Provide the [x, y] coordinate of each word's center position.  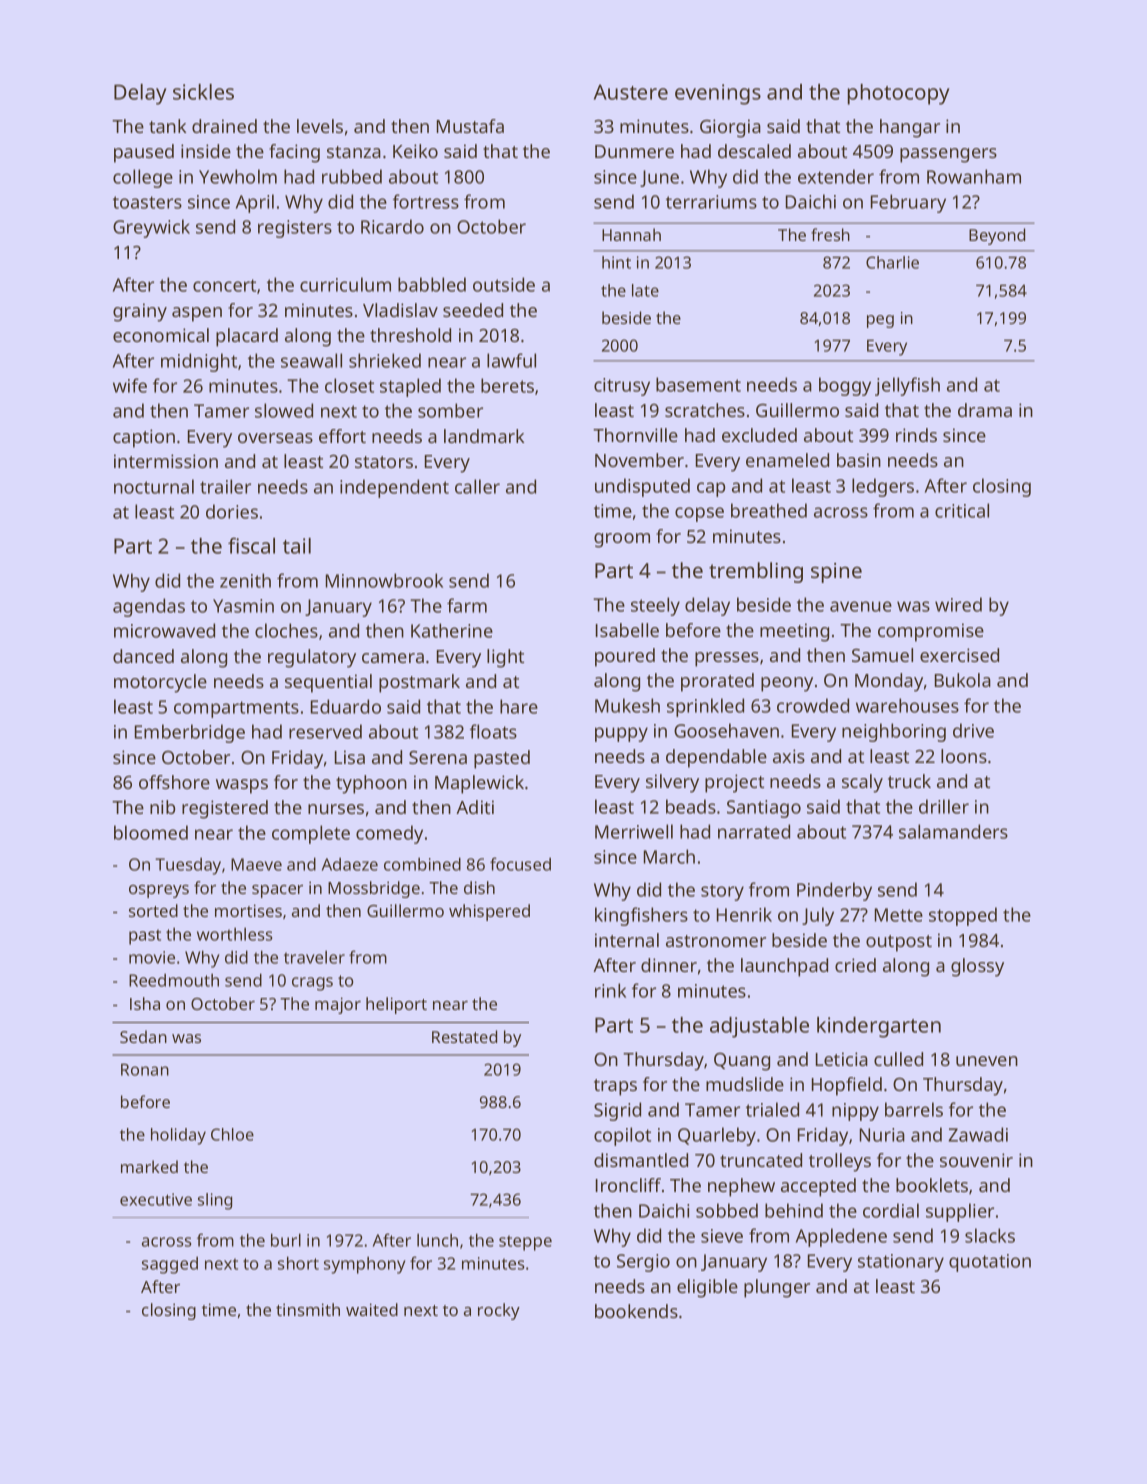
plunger [777, 1288]
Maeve [256, 864]
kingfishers [641, 916]
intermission [166, 461]
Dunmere [634, 151]
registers [295, 229]
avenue [861, 606]
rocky [499, 1311]
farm [467, 605]
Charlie [892, 262]
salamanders [953, 831]
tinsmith [308, 1309]
